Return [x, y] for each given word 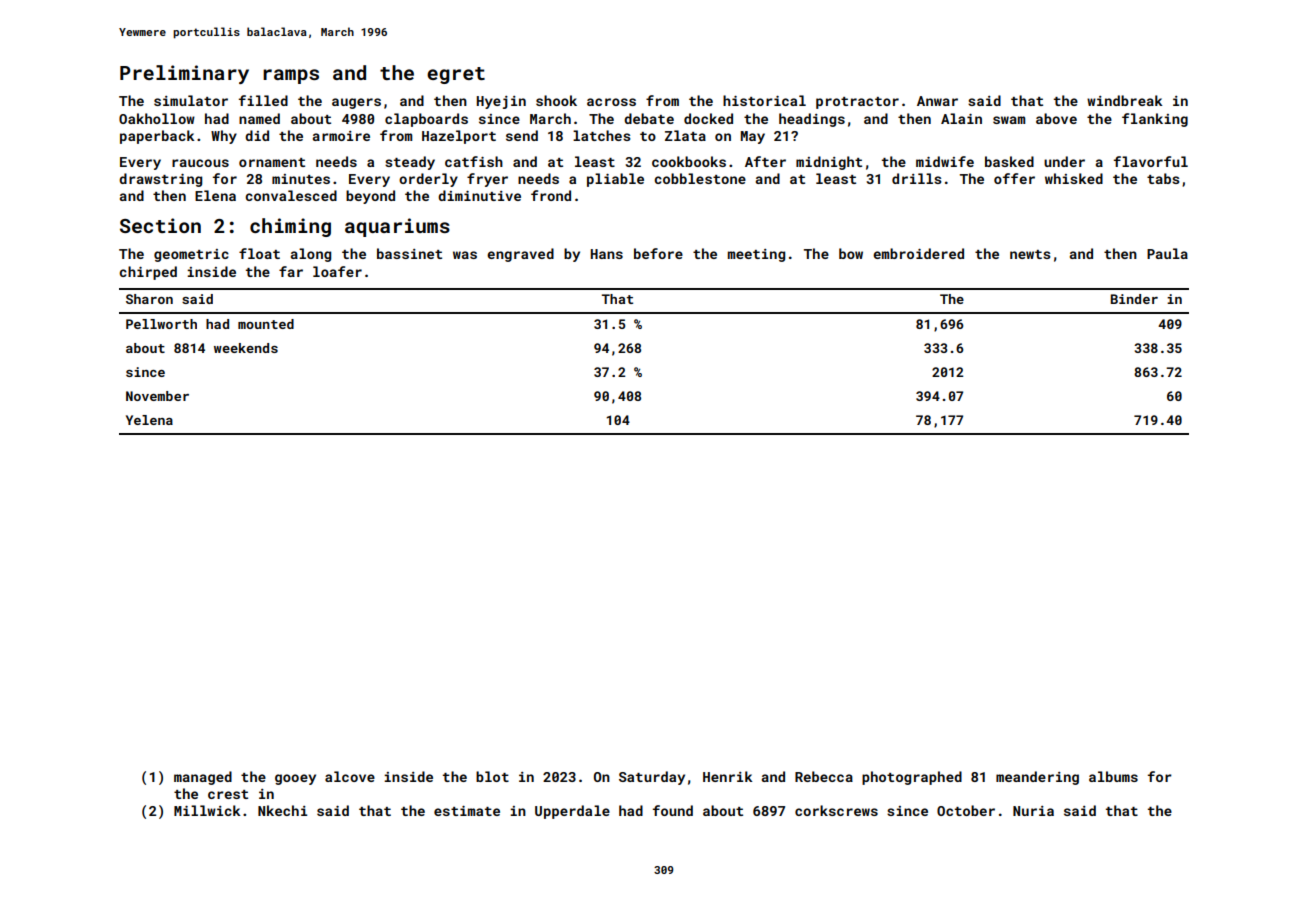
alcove [350, 776]
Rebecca [824, 776]
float [259, 253]
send [522, 135]
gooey [295, 779]
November [157, 396]
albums [1113, 776]
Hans [607, 254]
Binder [1134, 299]
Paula [1167, 253]
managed [203, 778]
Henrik [728, 776]
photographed [912, 778]
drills [917, 178]
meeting [756, 255]
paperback [157, 137]
